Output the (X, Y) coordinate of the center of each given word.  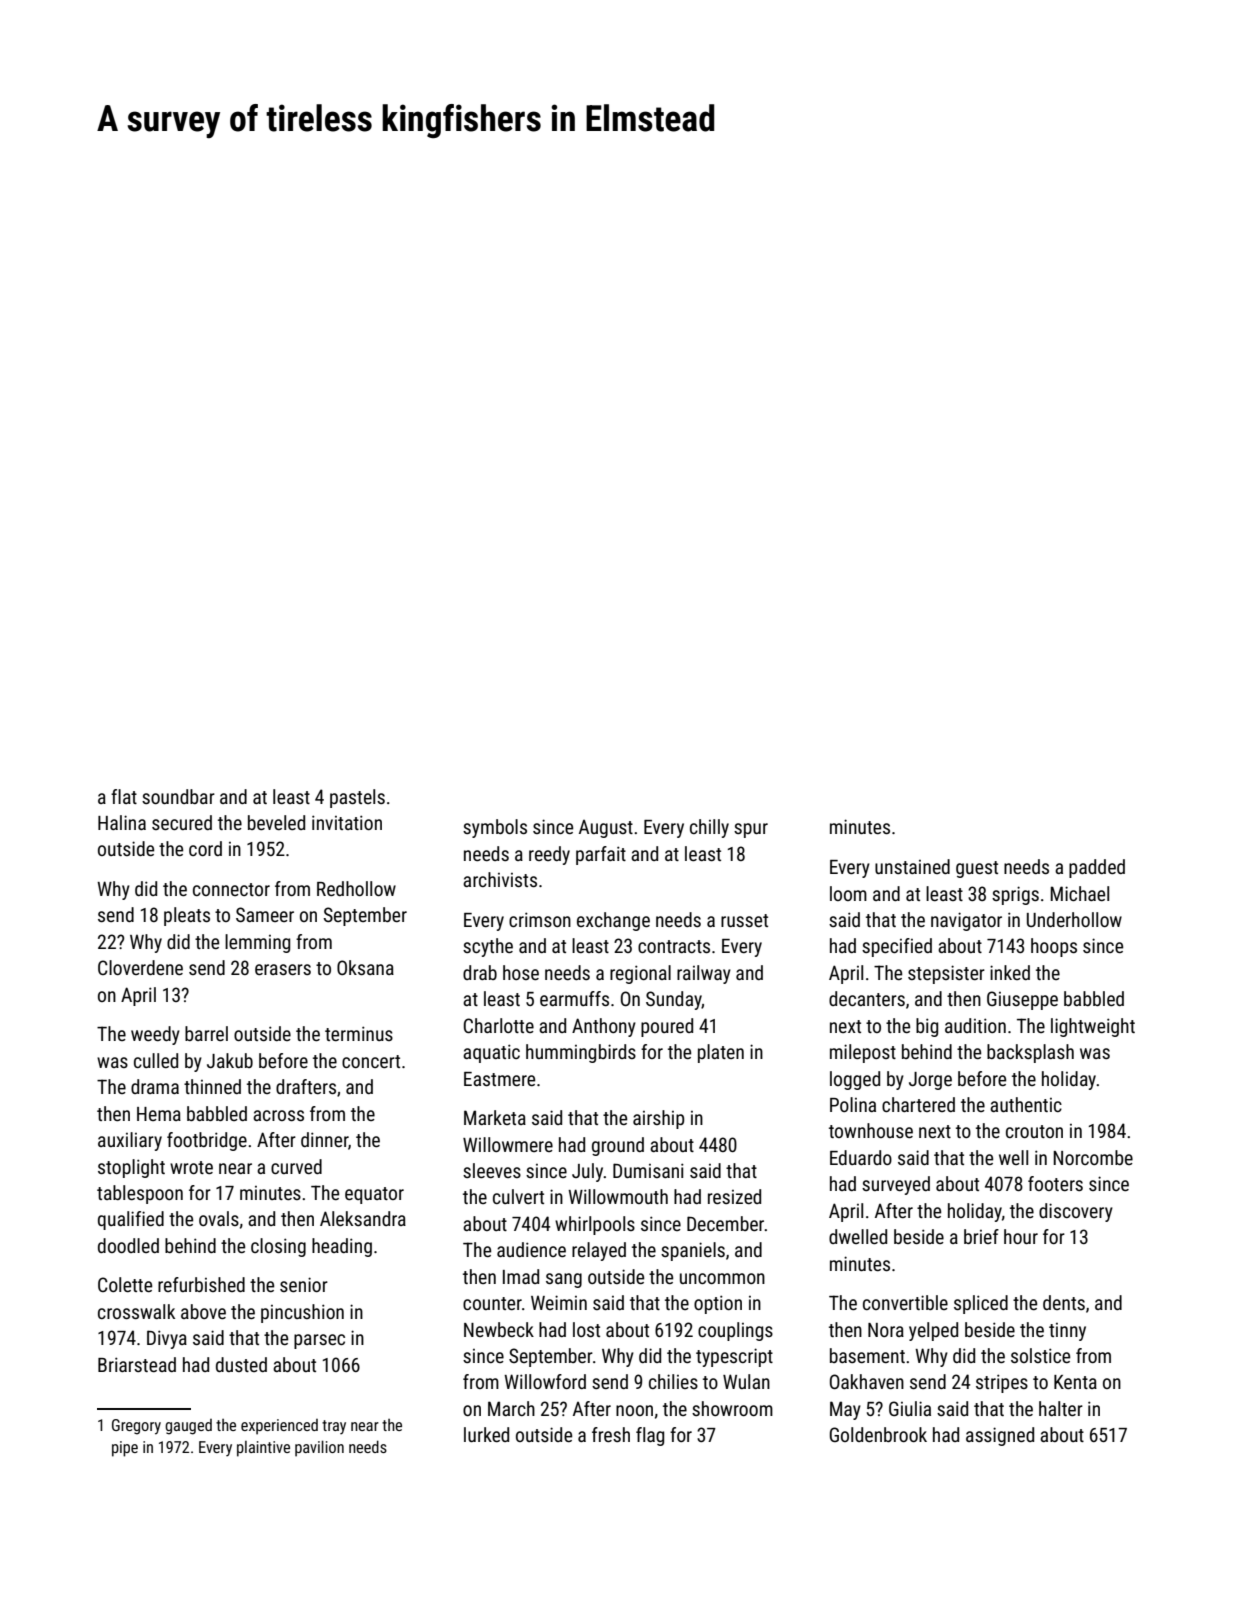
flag (650, 1436)
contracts (674, 946)
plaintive (263, 1449)
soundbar (178, 796)
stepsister (946, 974)
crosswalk (136, 1311)
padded (1097, 868)
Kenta (1075, 1382)
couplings (735, 1331)
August (606, 829)
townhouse (871, 1130)
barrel (206, 1033)
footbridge (207, 1141)
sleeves (492, 1170)
